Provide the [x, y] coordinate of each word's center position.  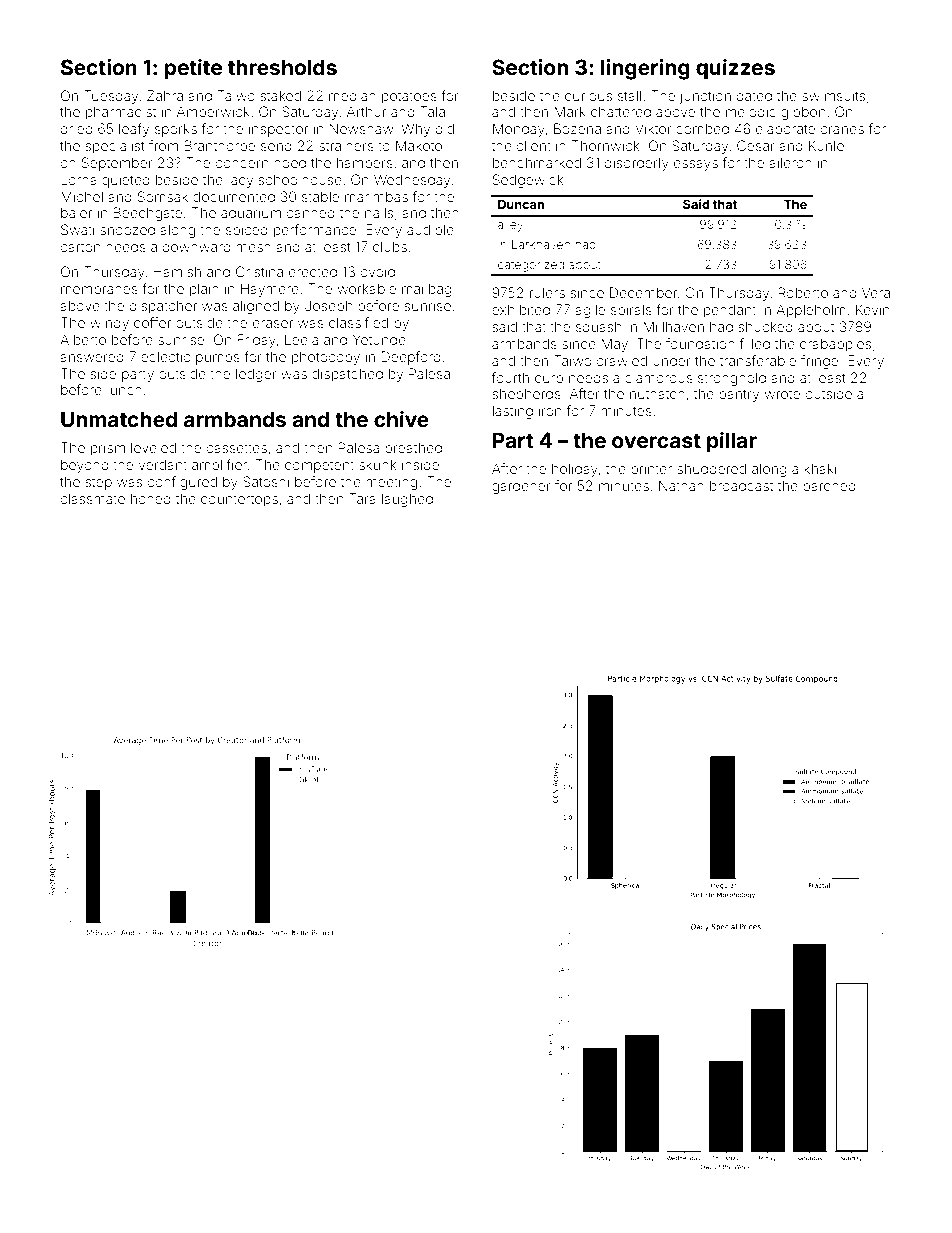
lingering [645, 69]
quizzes [735, 69]
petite [193, 69]
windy [109, 324]
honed [151, 498]
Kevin [872, 309]
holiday [575, 470]
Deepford [411, 358]
